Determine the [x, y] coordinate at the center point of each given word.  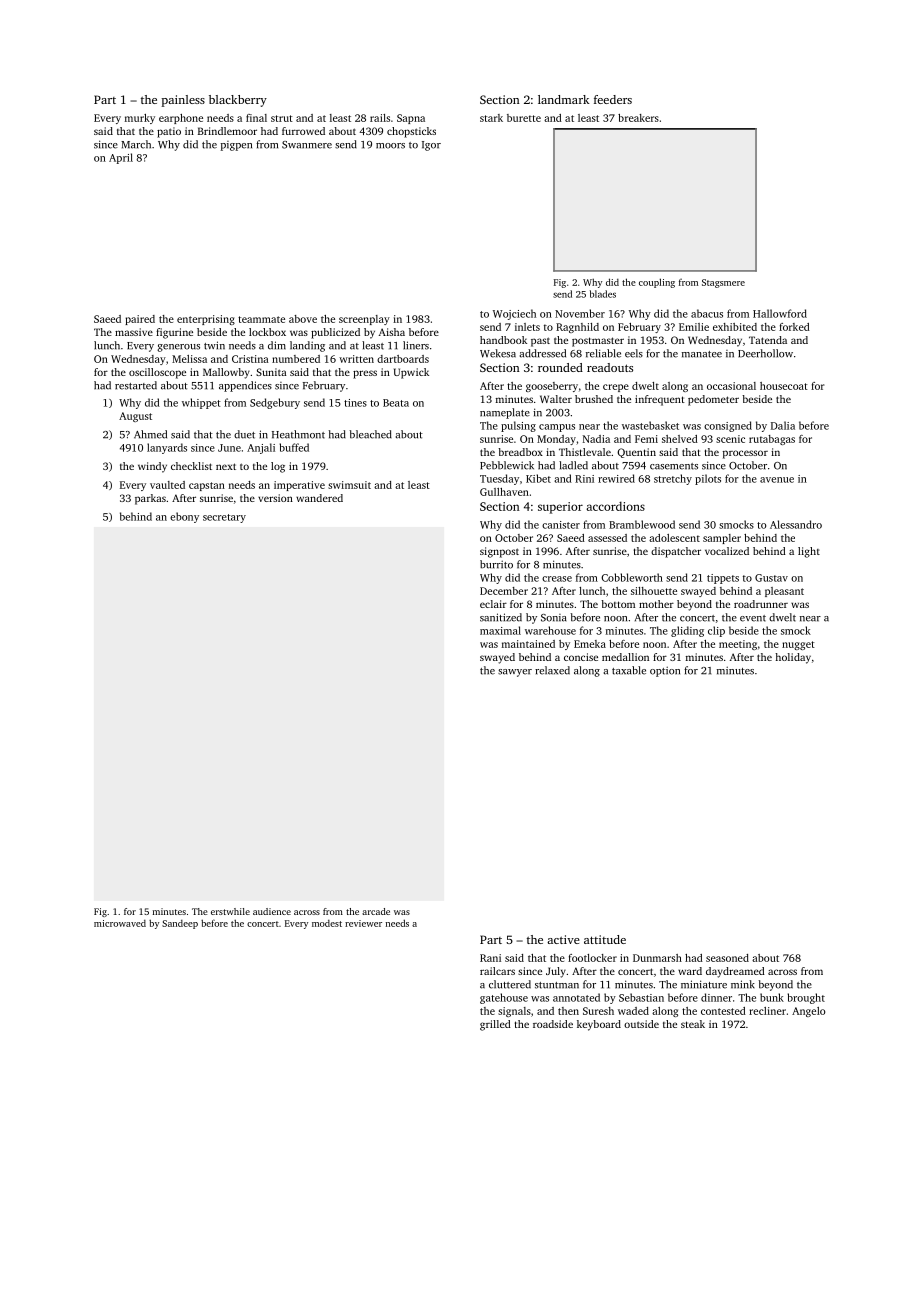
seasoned [727, 958]
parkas [150, 499]
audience [272, 911]
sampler [722, 539]
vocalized [727, 551]
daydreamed [735, 972]
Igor [431, 146]
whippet [201, 403]
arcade [376, 911]
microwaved [120, 923]
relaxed [552, 670]
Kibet [538, 478]
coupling [657, 283]
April [121, 158]
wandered [319, 498]
